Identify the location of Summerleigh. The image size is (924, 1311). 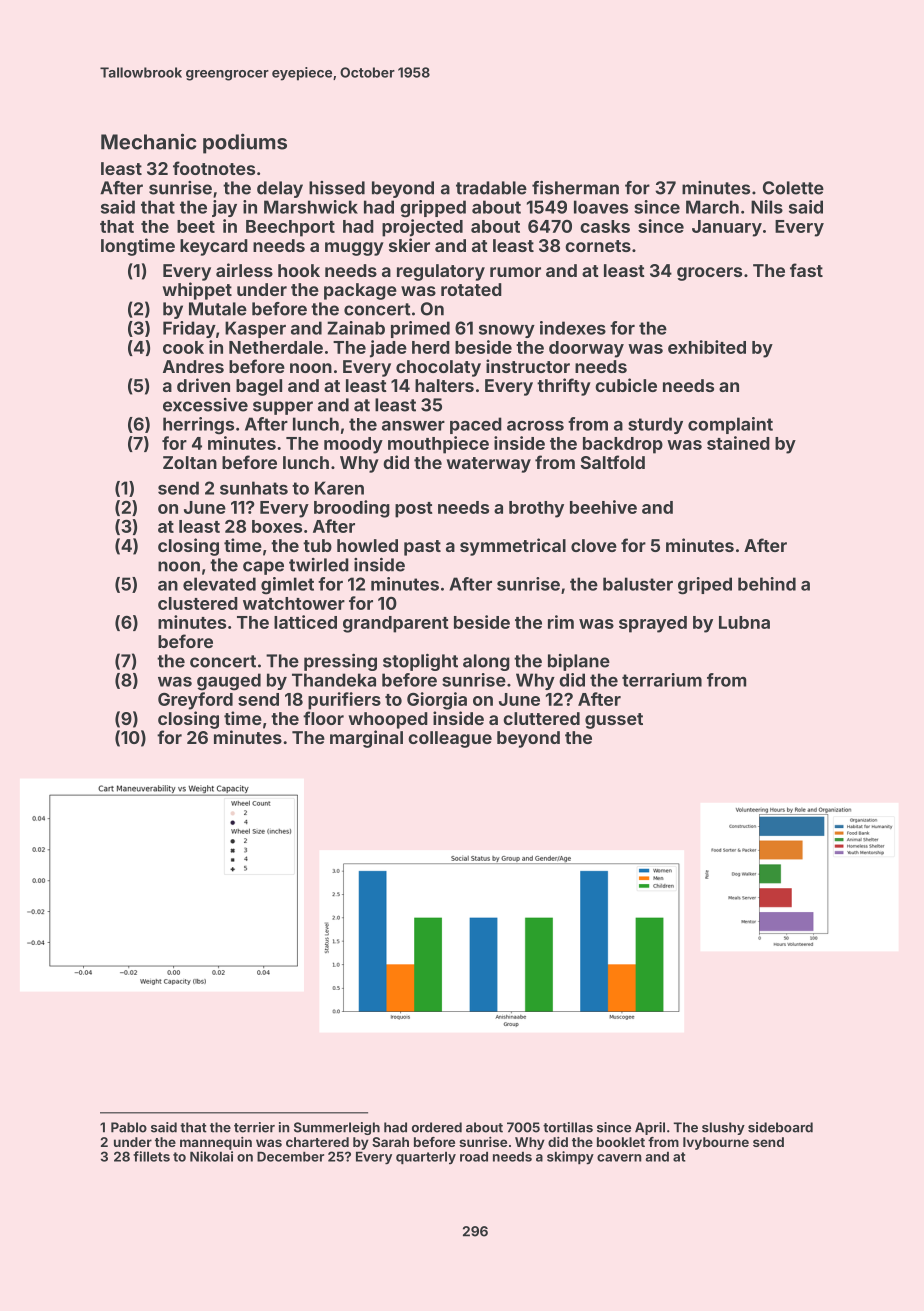
(337, 1128).
